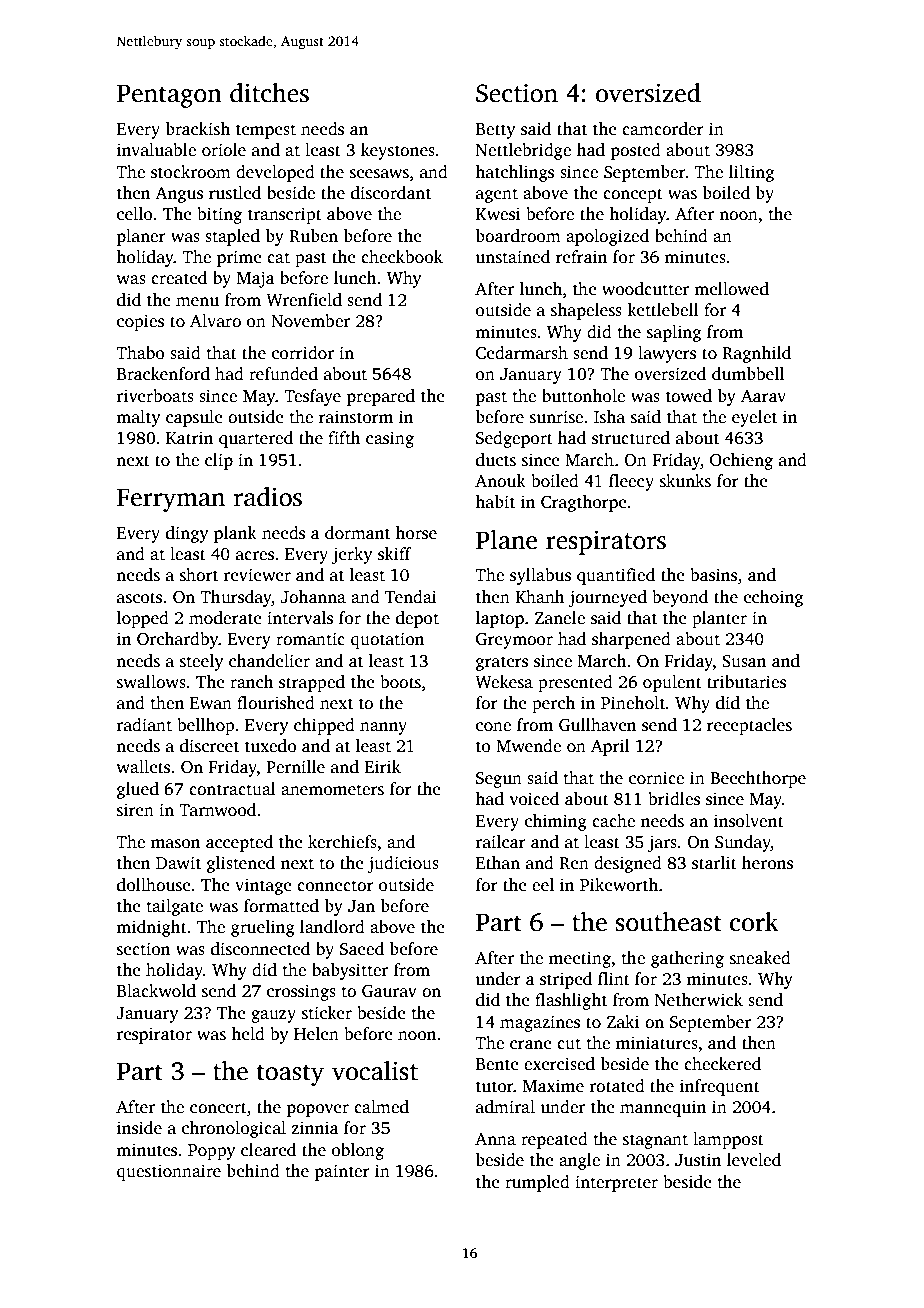 The width and height of the screenshot is (924, 1308). Describe the element at coordinates (497, 195) in the screenshot. I see `agent` at that location.
